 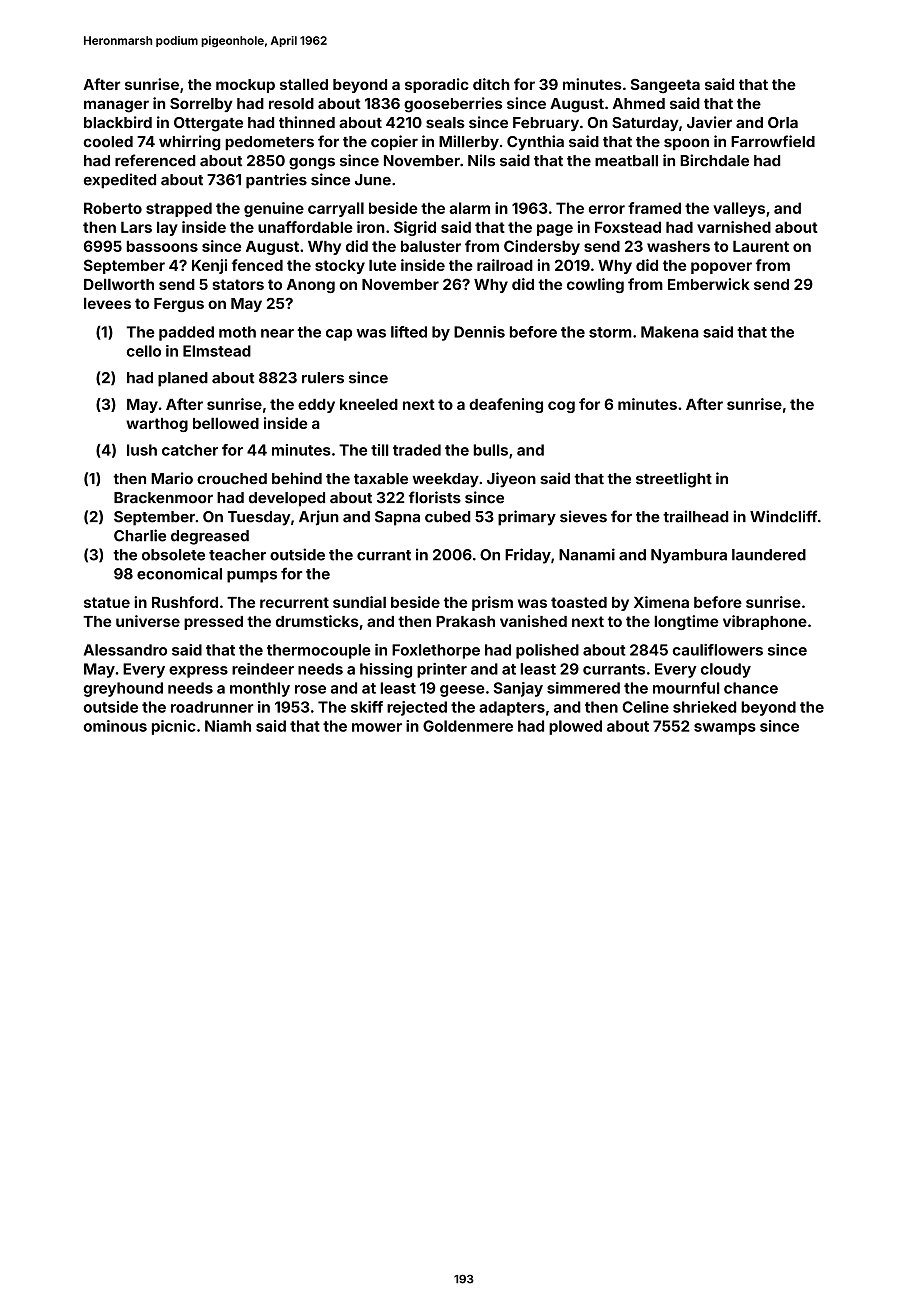 What do you see at coordinates (437, 85) in the page?
I see `sporadic` at bounding box center [437, 85].
